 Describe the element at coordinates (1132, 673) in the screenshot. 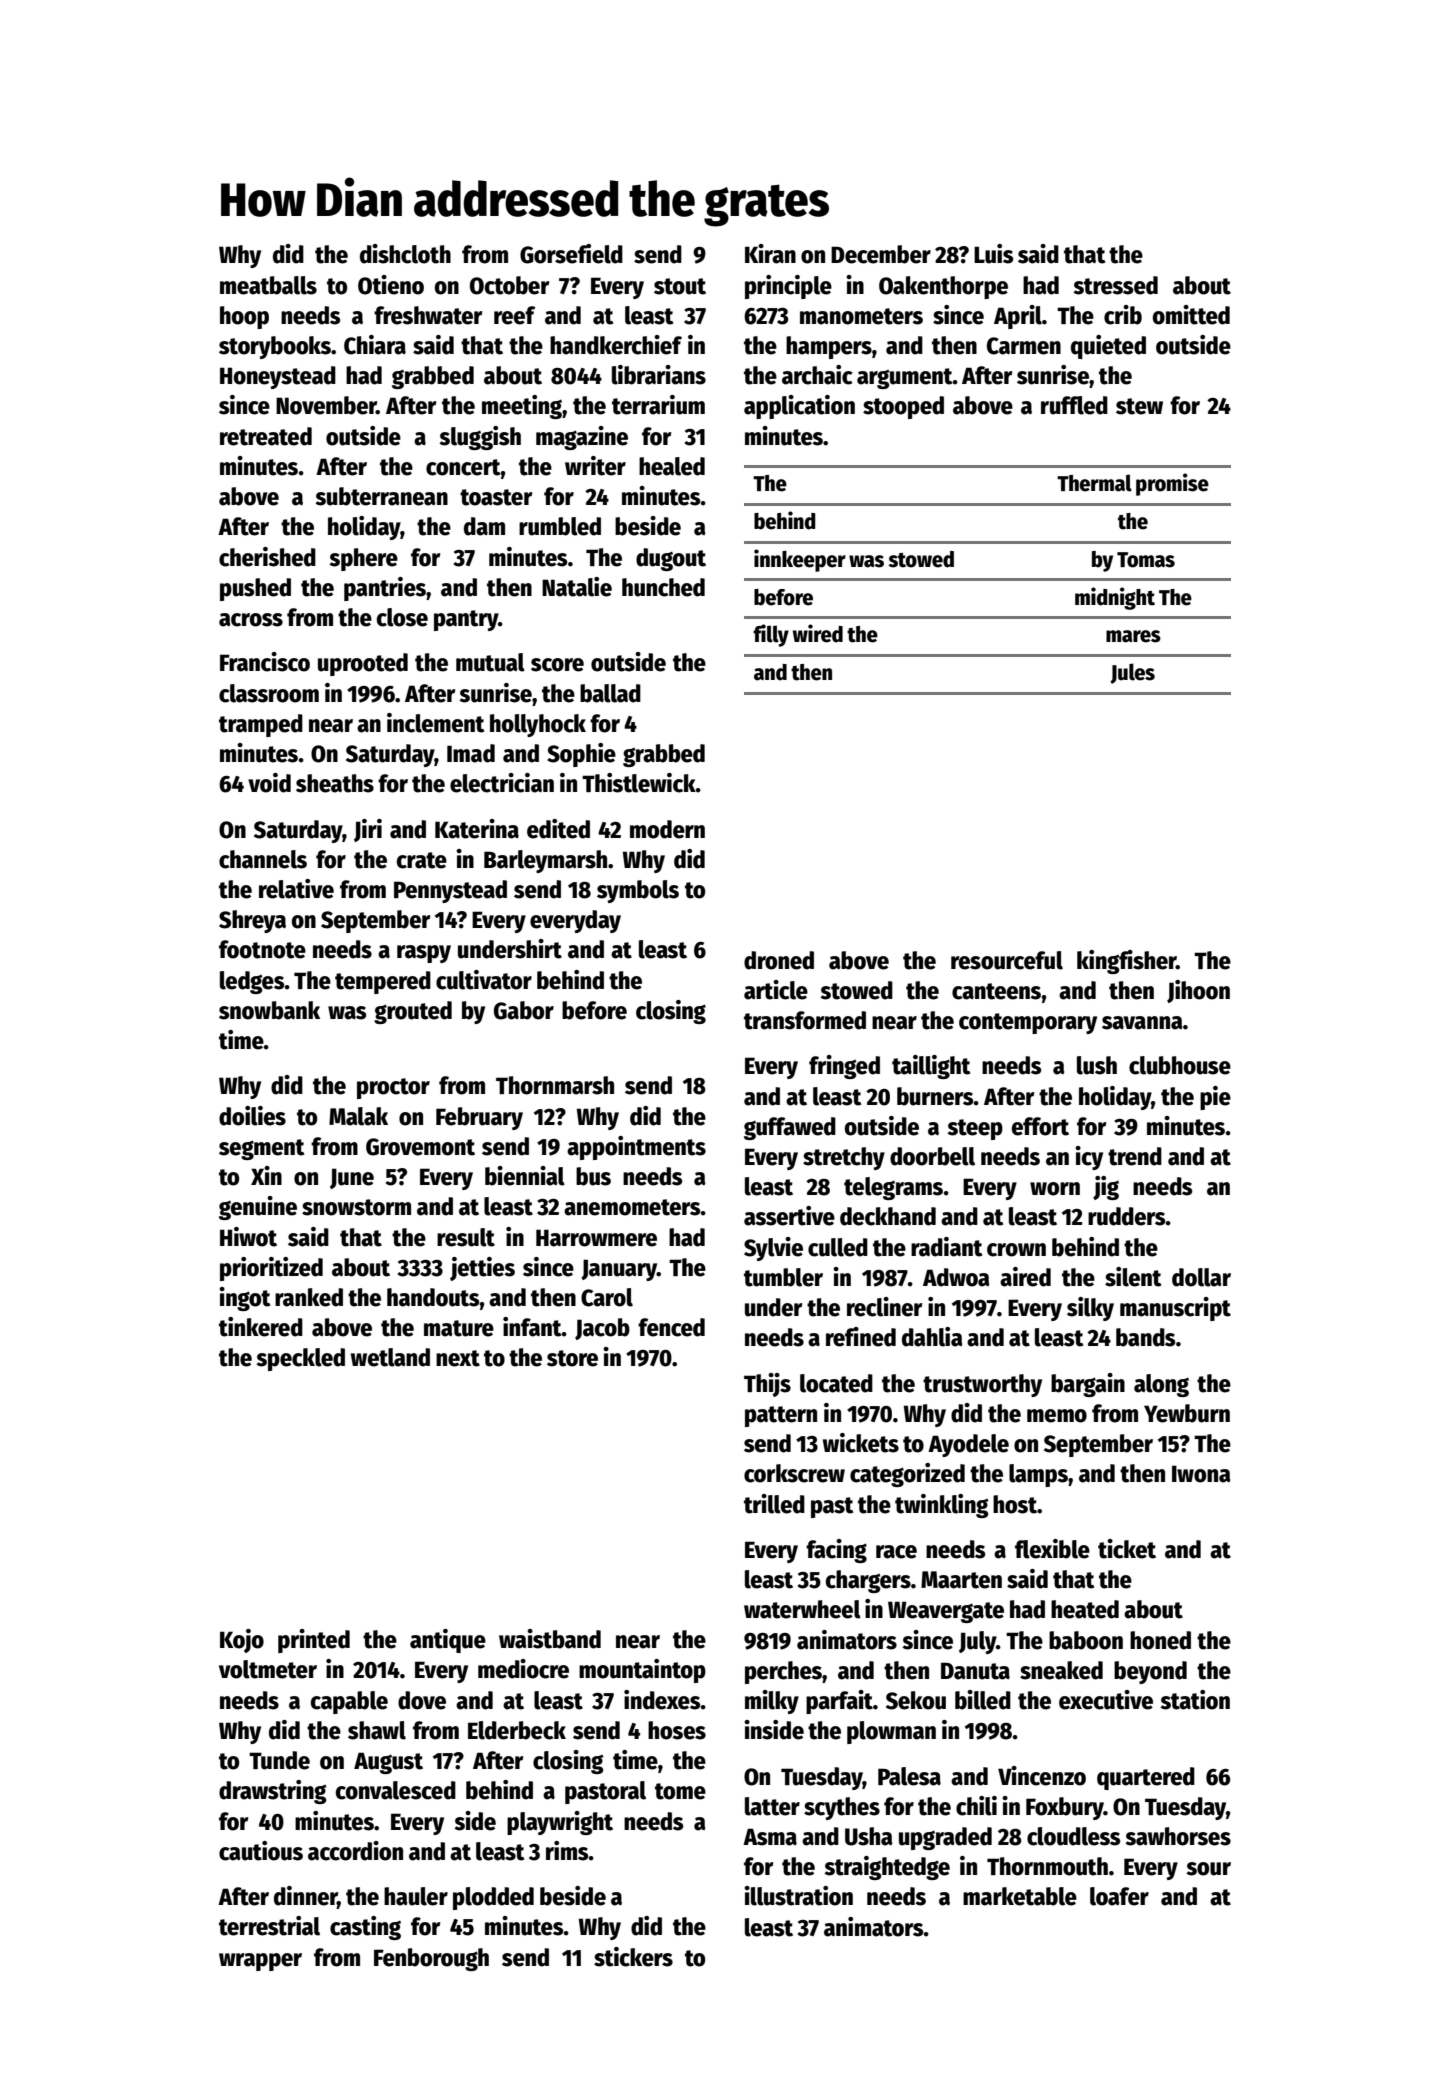

I see `Jules` at that location.
